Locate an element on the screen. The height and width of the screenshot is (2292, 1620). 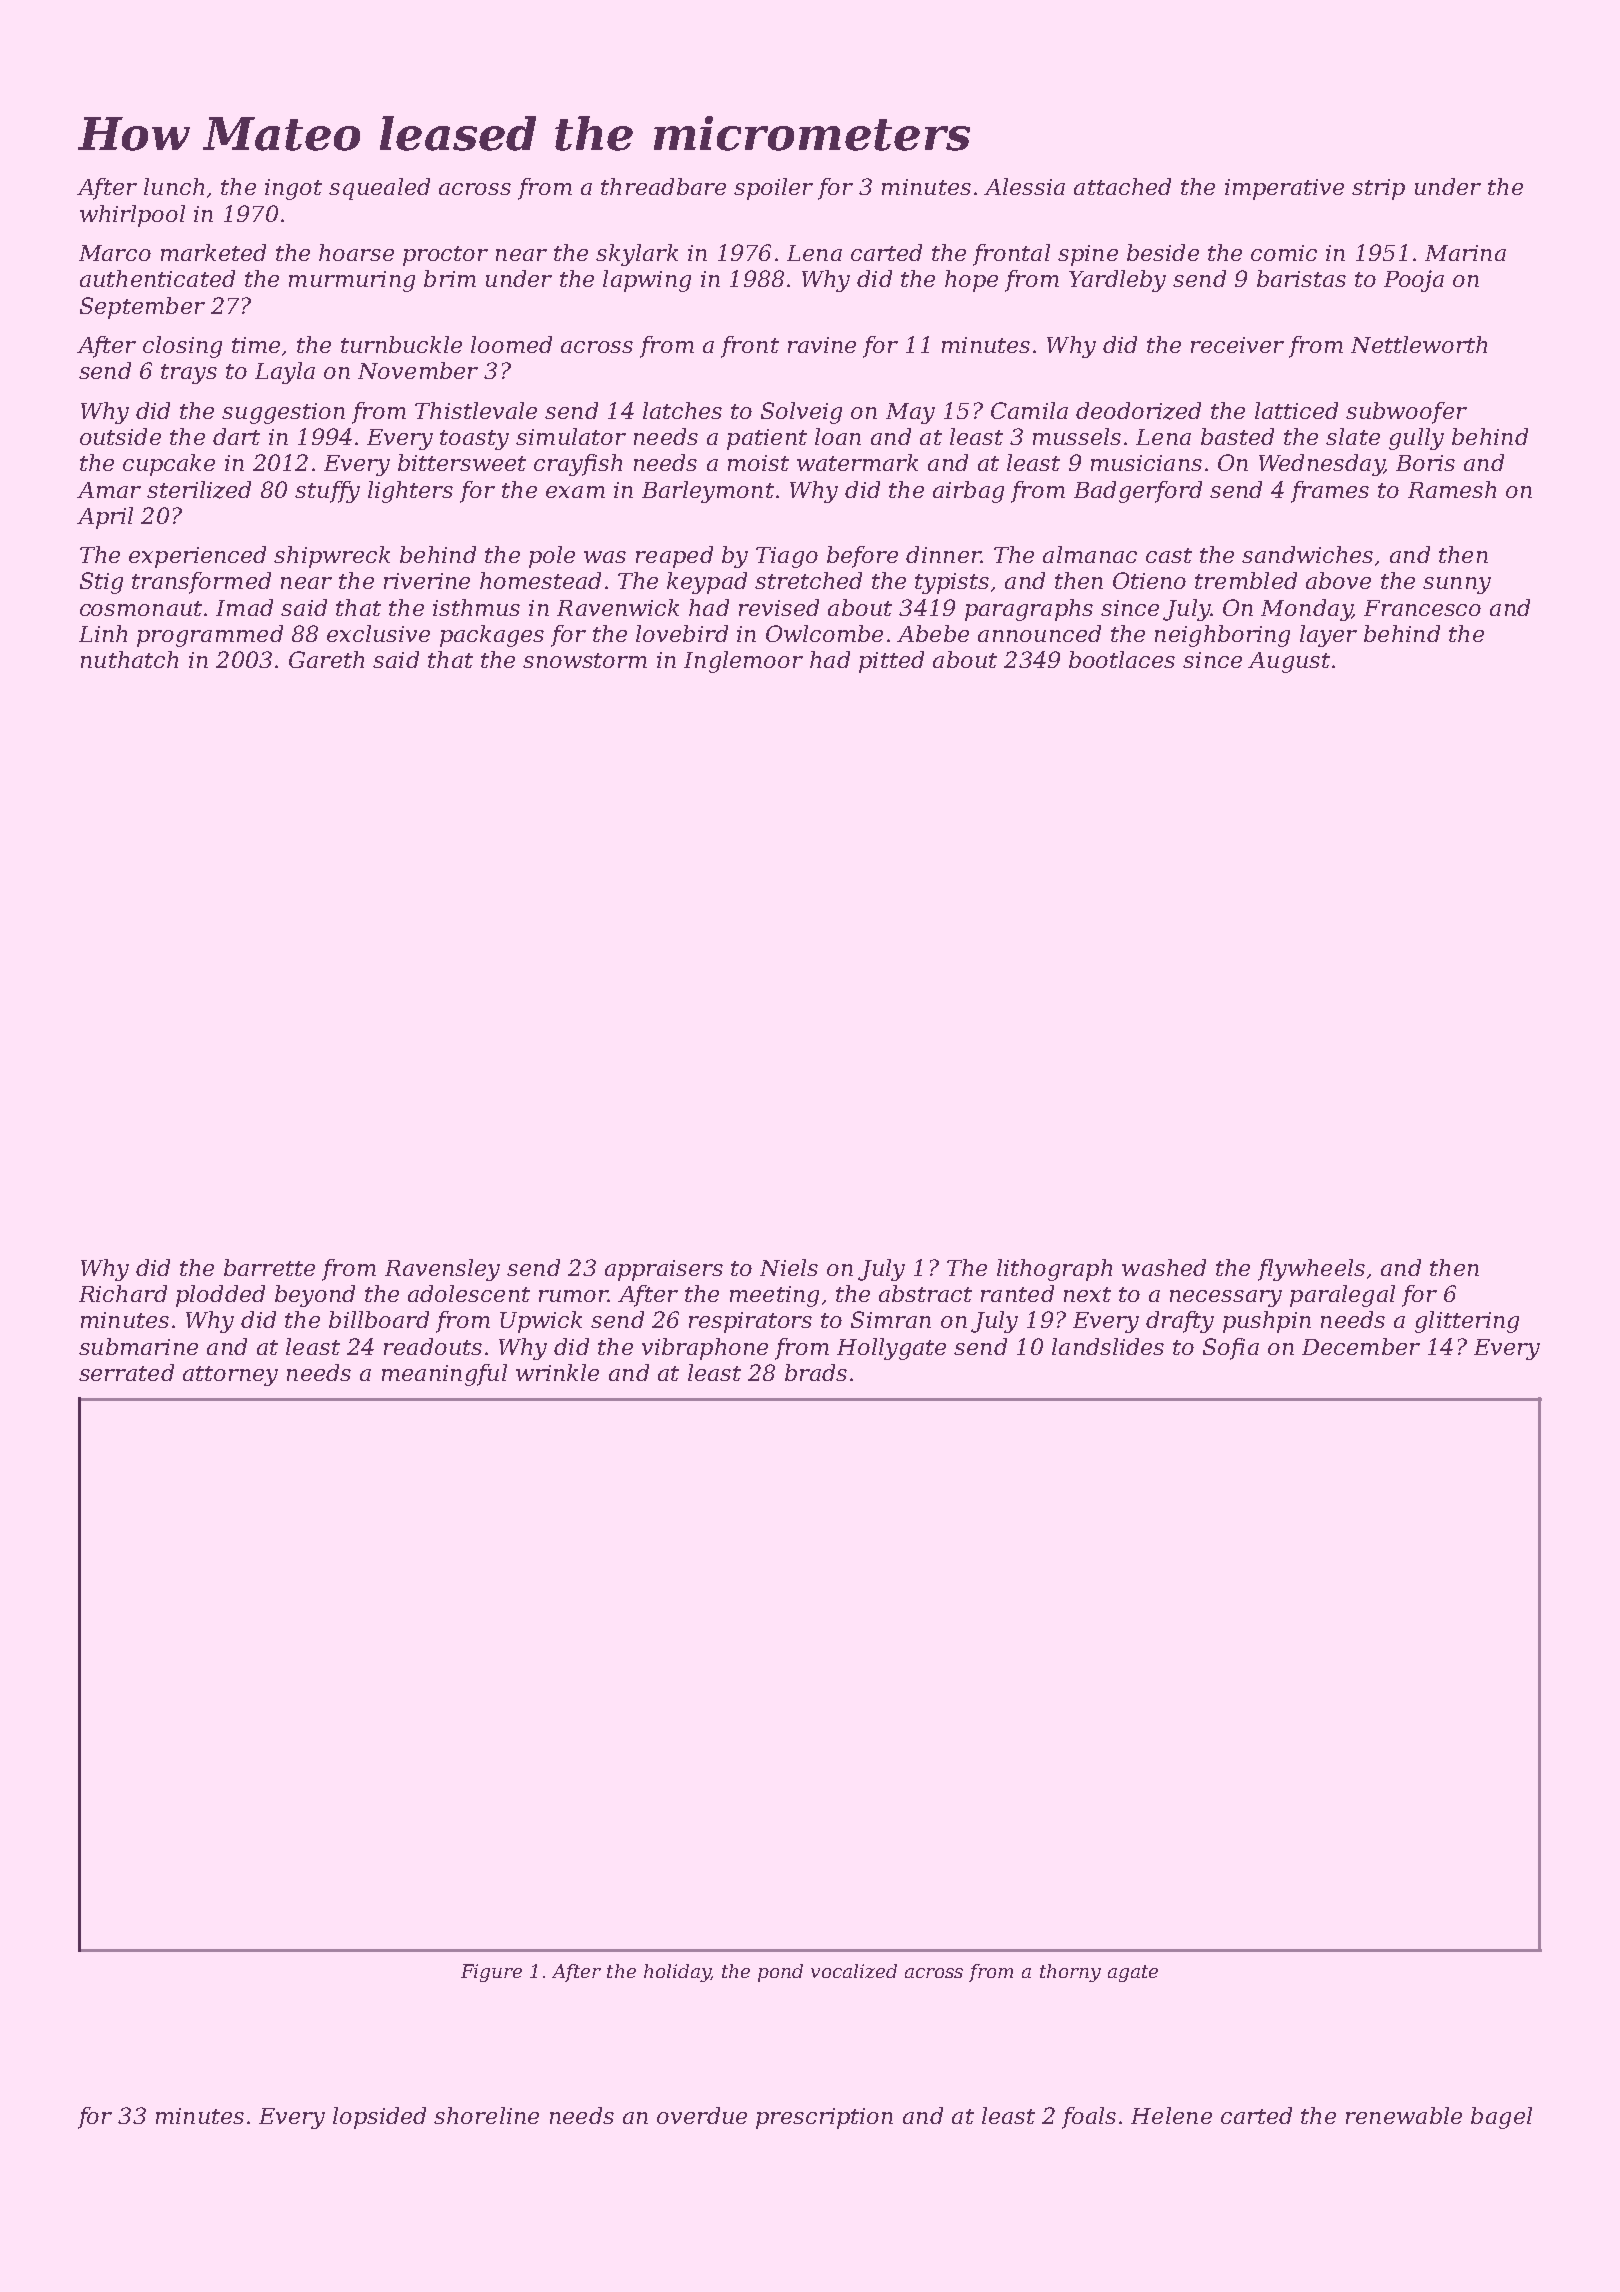
attorney is located at coordinates (230, 1376).
